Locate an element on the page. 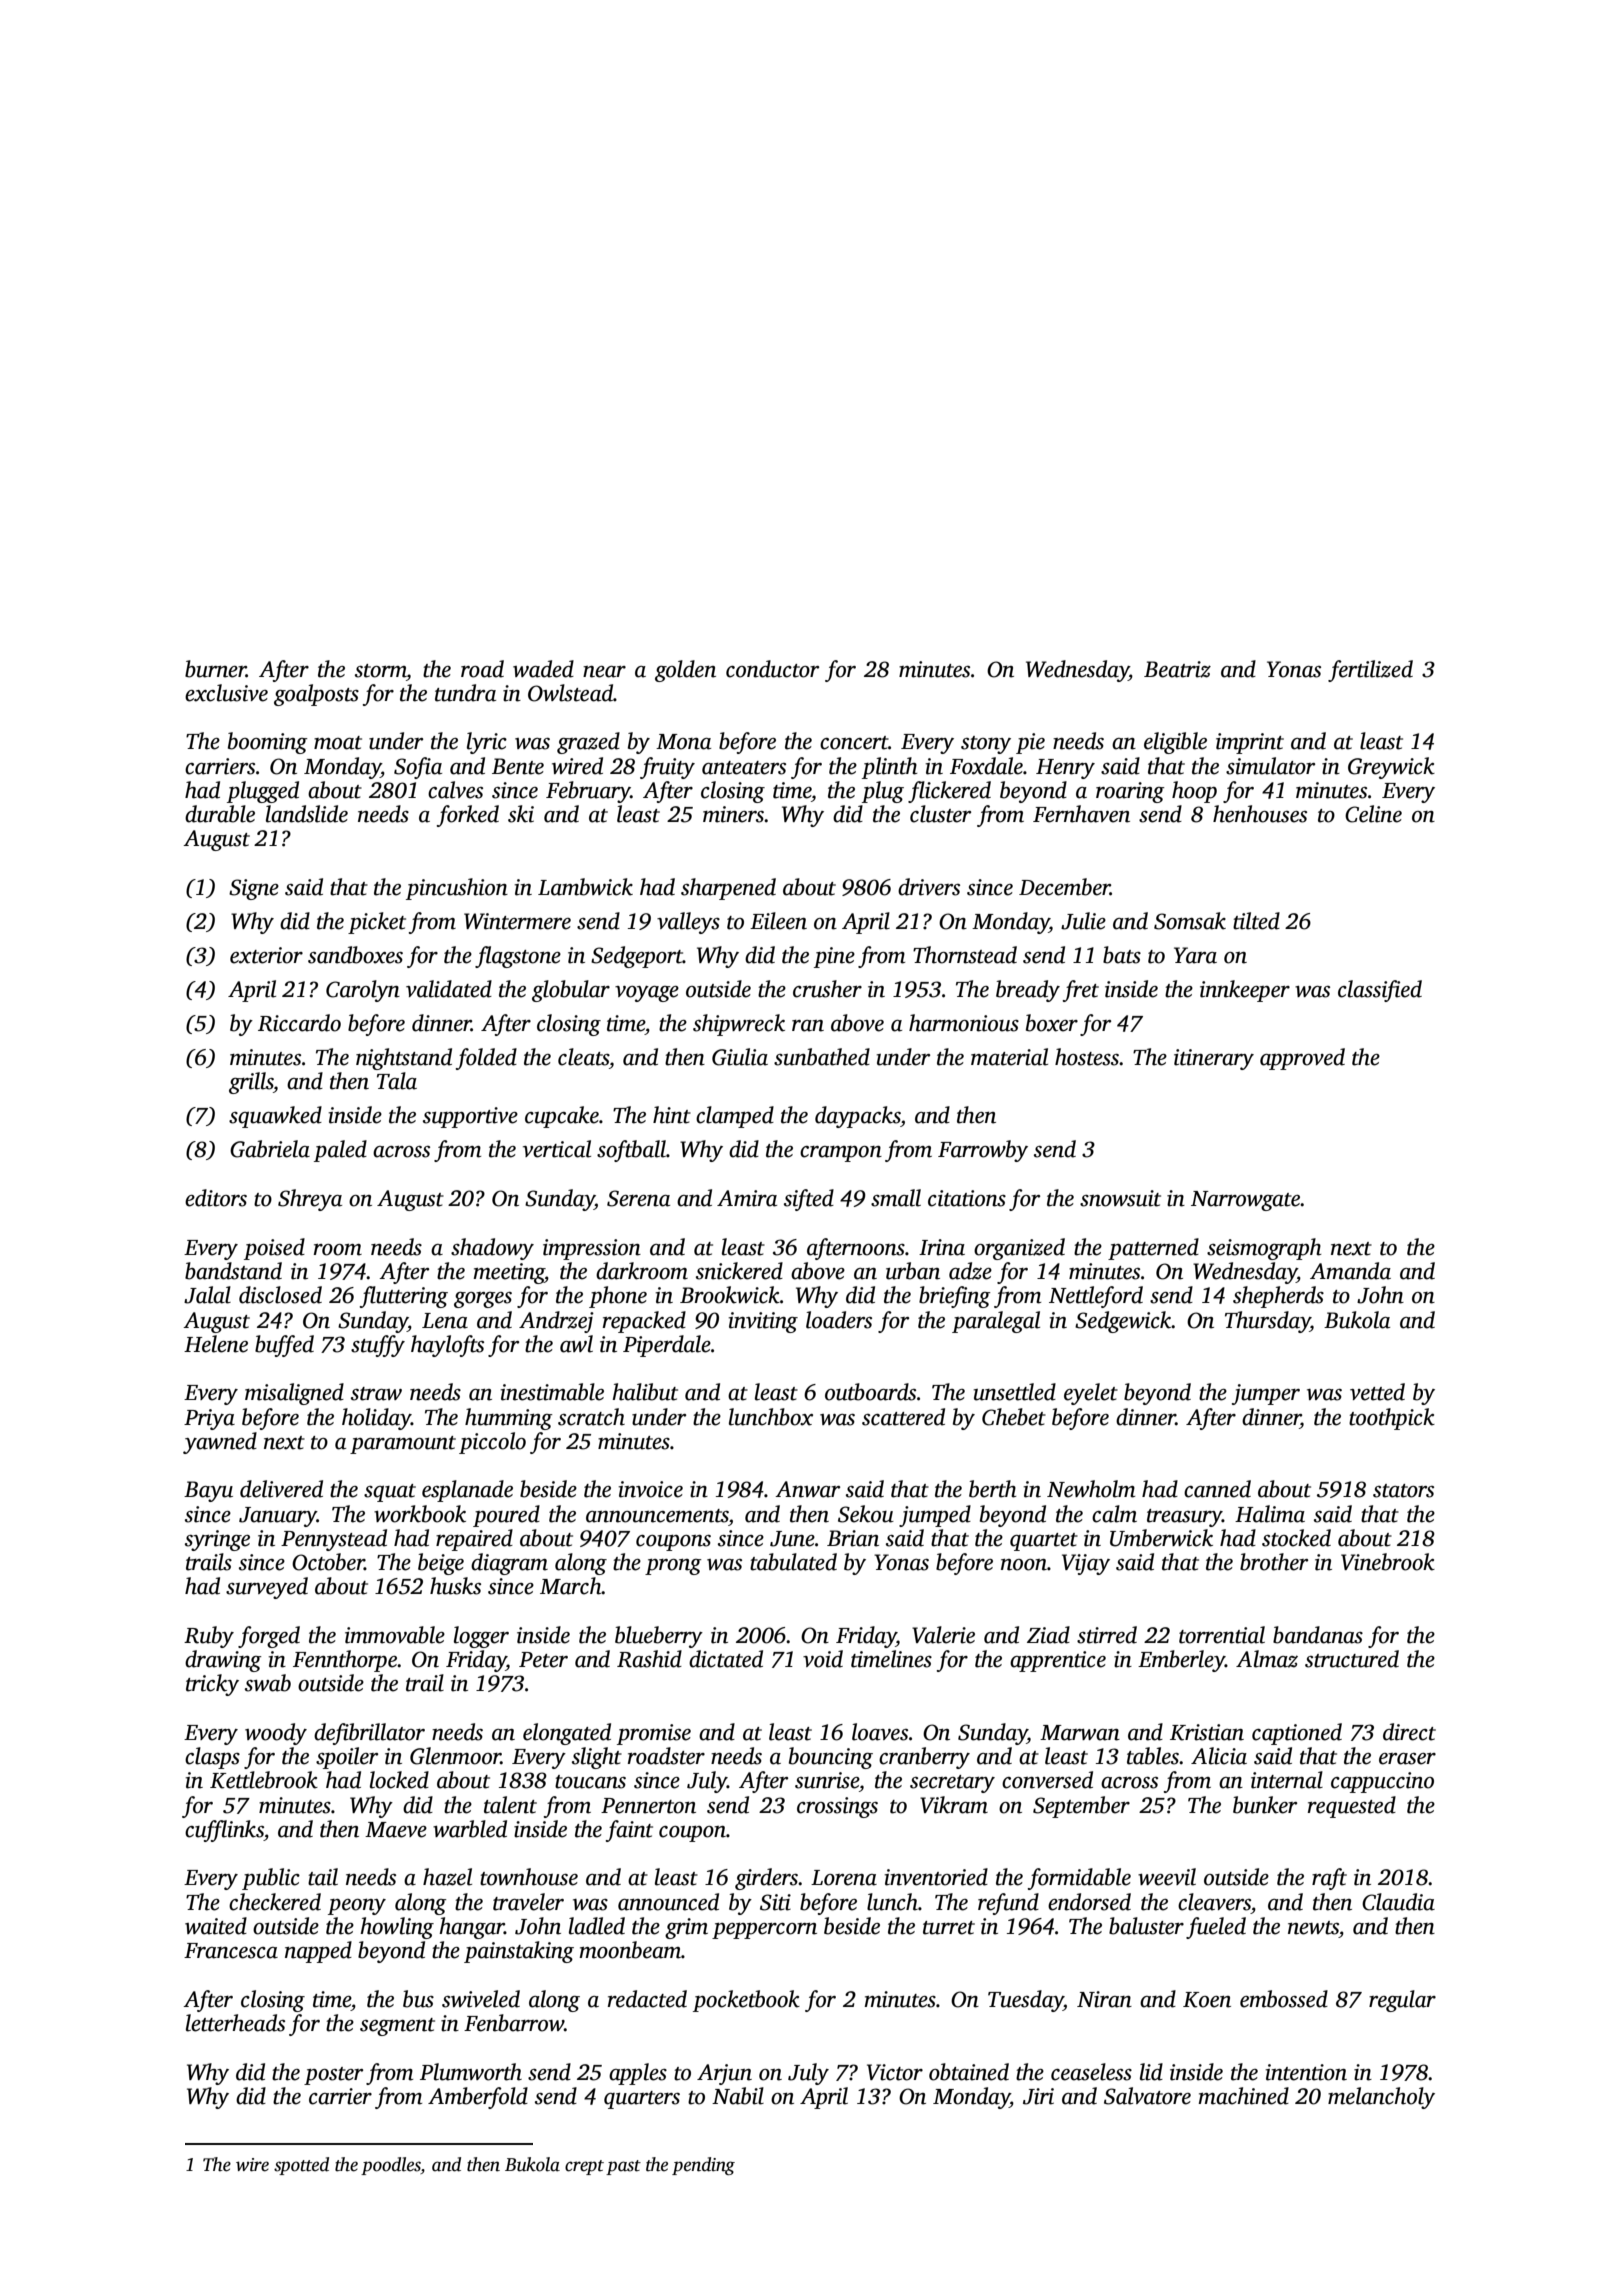 This page has width=1620, height=2292. fertilized is located at coordinates (1370, 671).
